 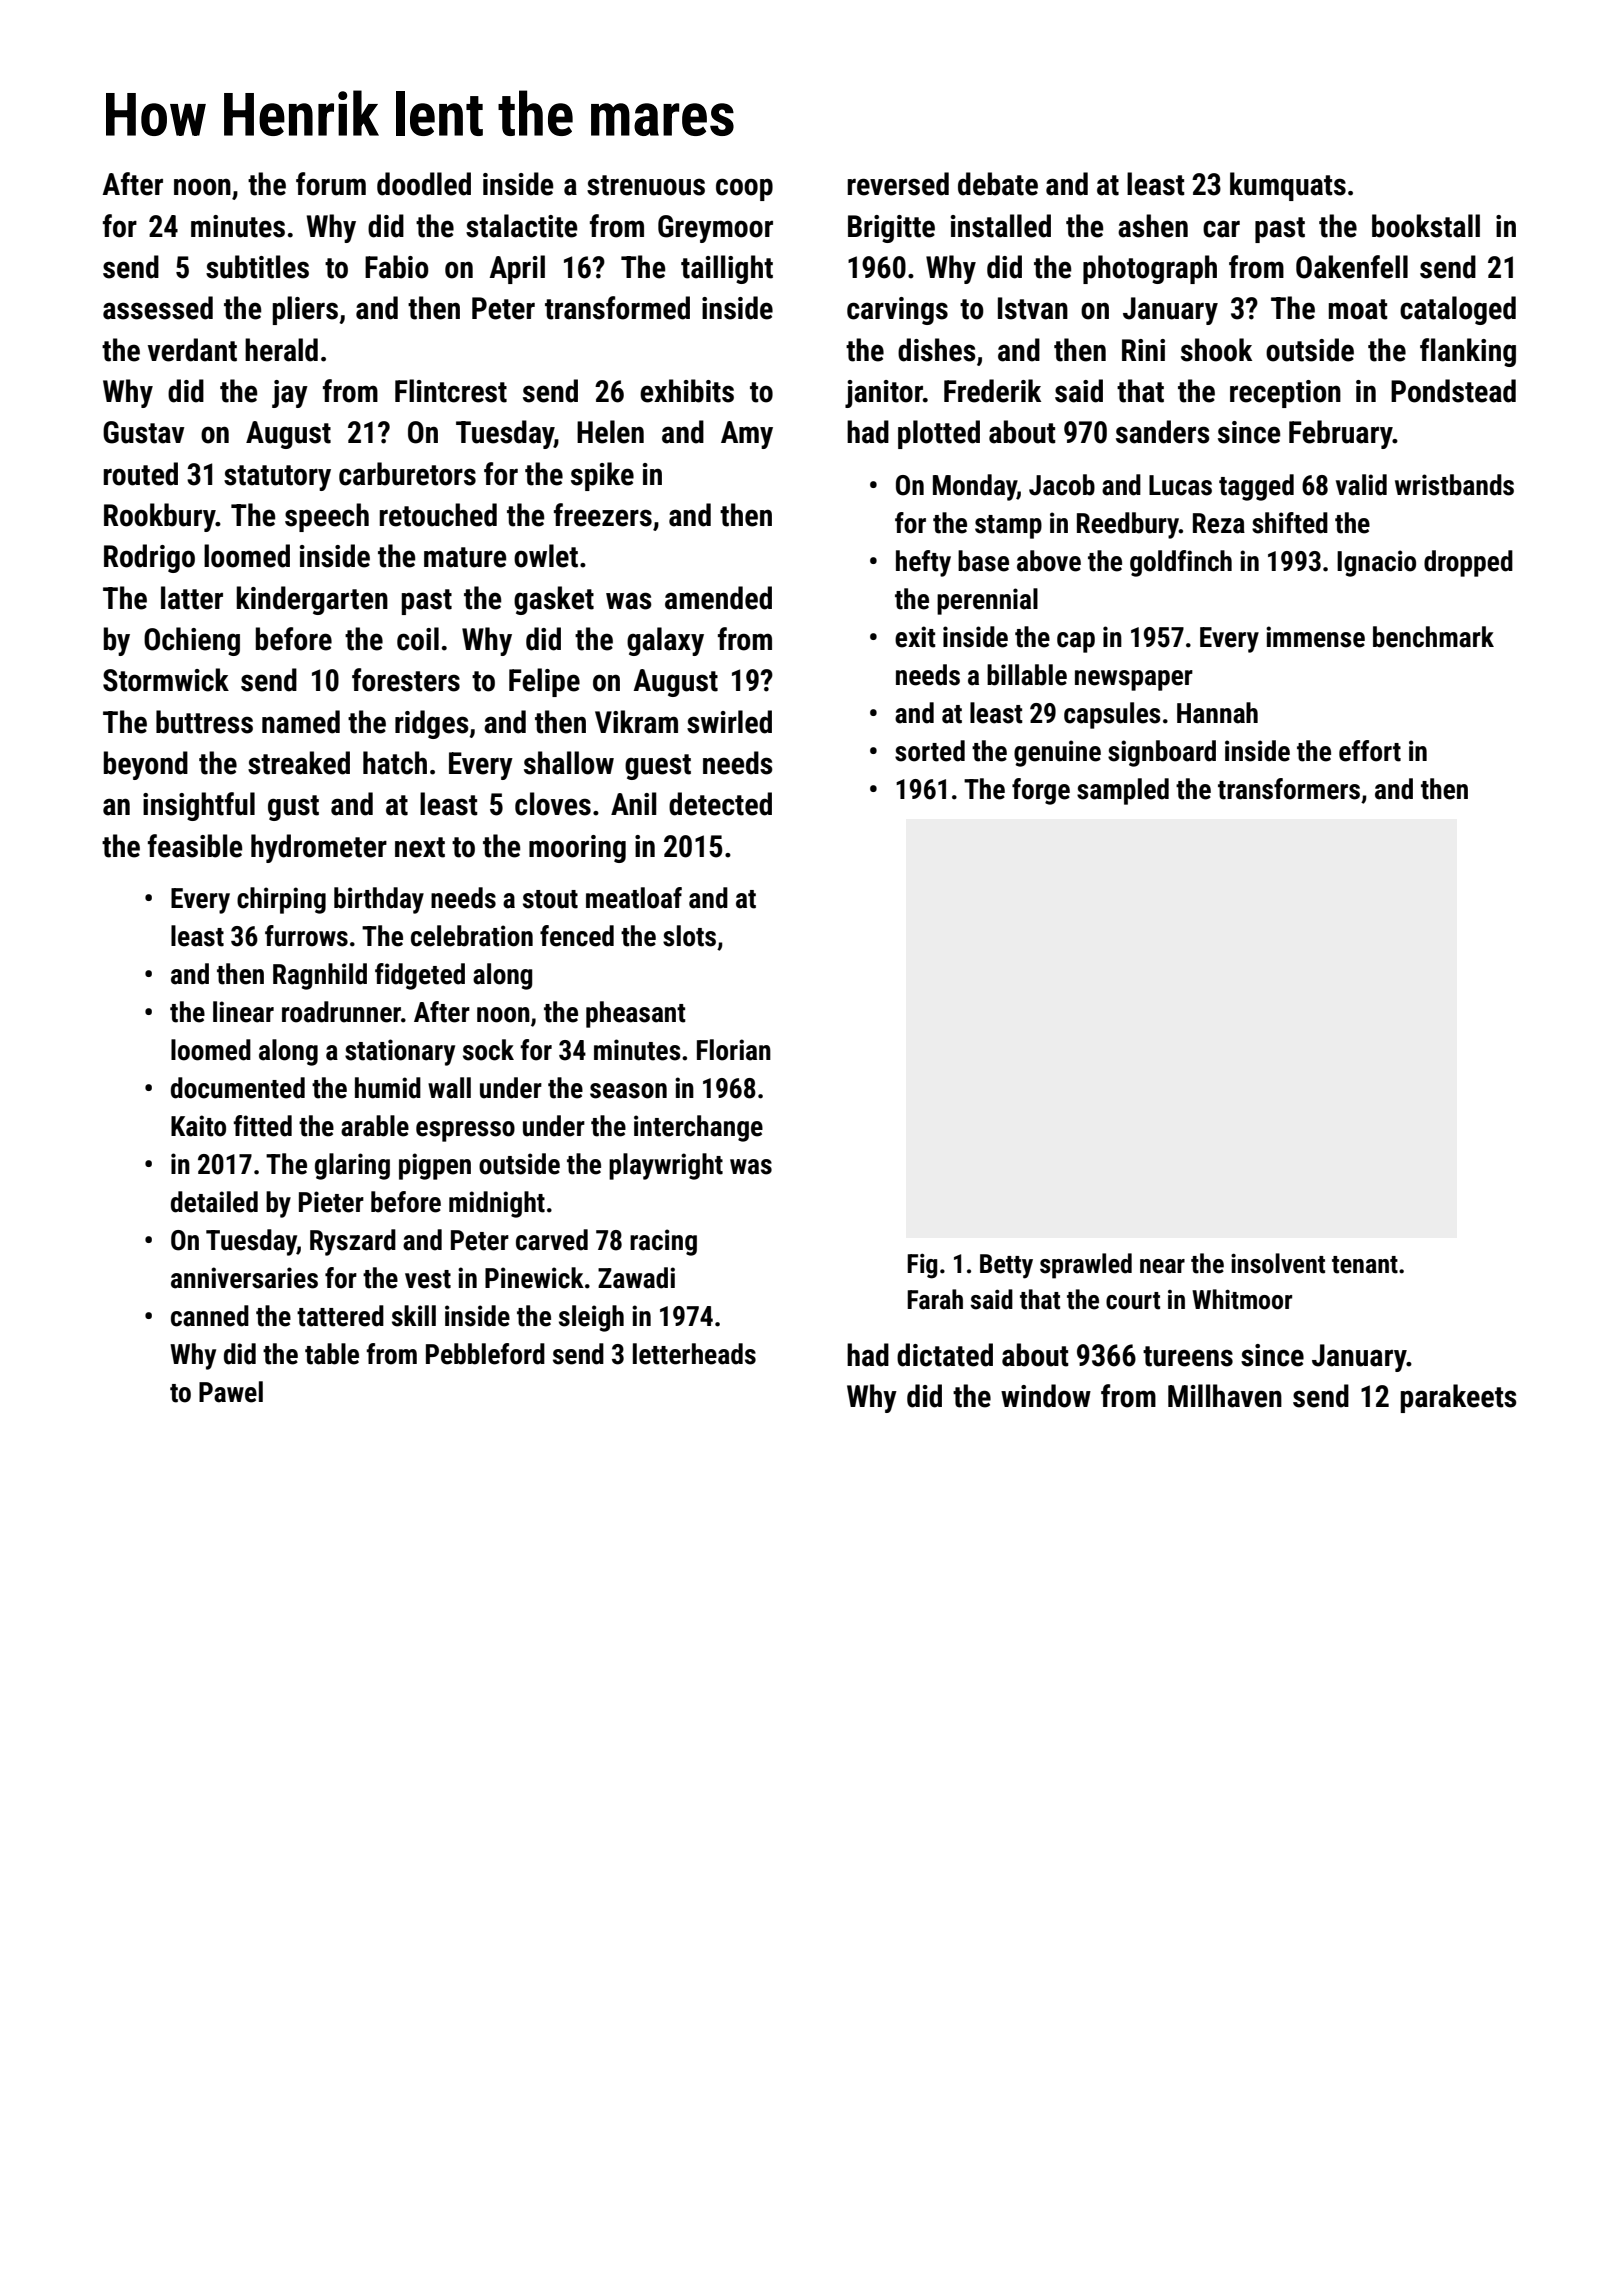 I want to click on cataloged, so click(x=1458, y=310).
